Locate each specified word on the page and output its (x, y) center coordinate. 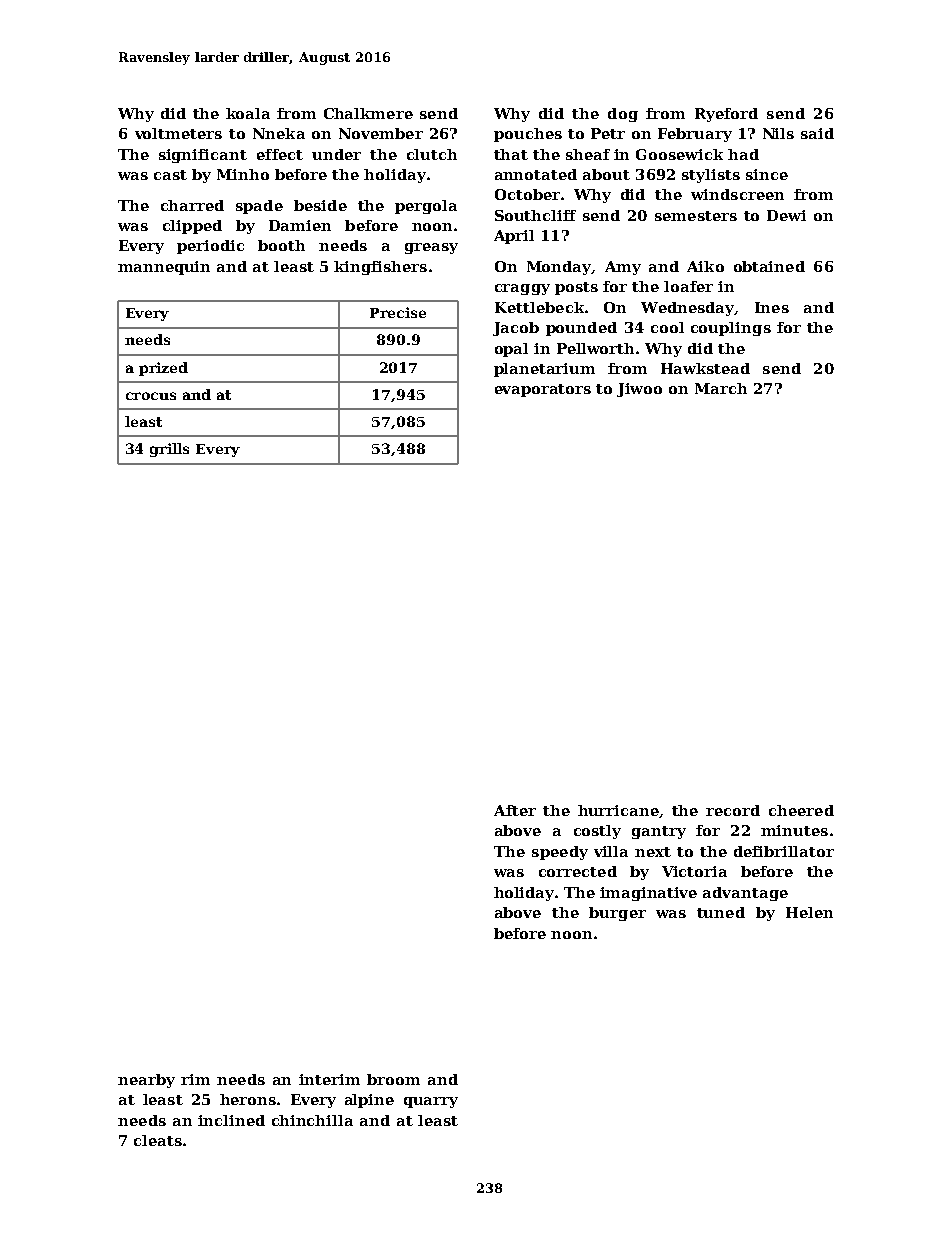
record (733, 810)
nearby (146, 1081)
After (515, 810)
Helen (809, 912)
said (817, 133)
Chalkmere (368, 113)
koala (248, 113)
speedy (560, 853)
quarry (431, 1102)
